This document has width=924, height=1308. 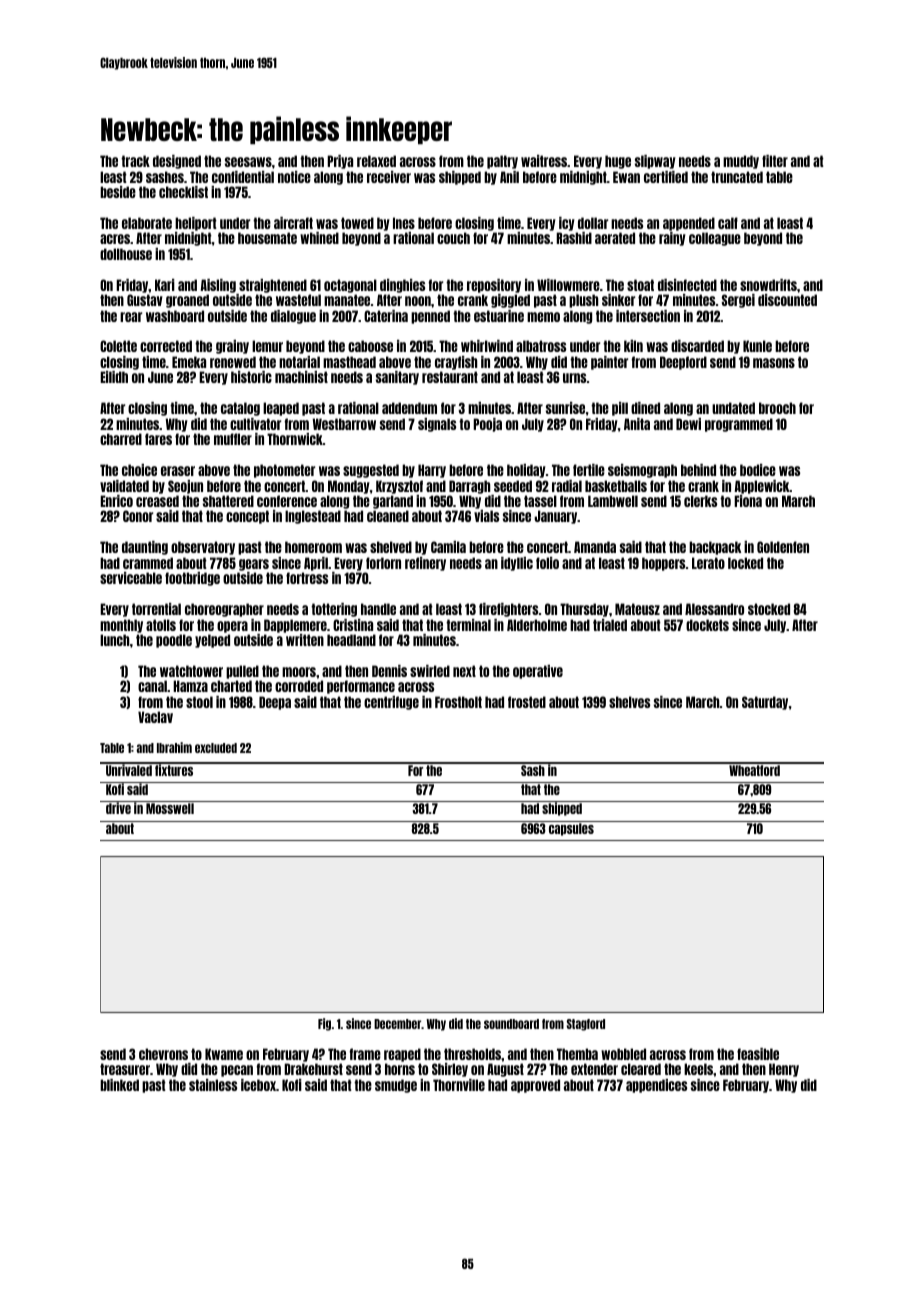 I want to click on Stagford, so click(x=586, y=1025).
